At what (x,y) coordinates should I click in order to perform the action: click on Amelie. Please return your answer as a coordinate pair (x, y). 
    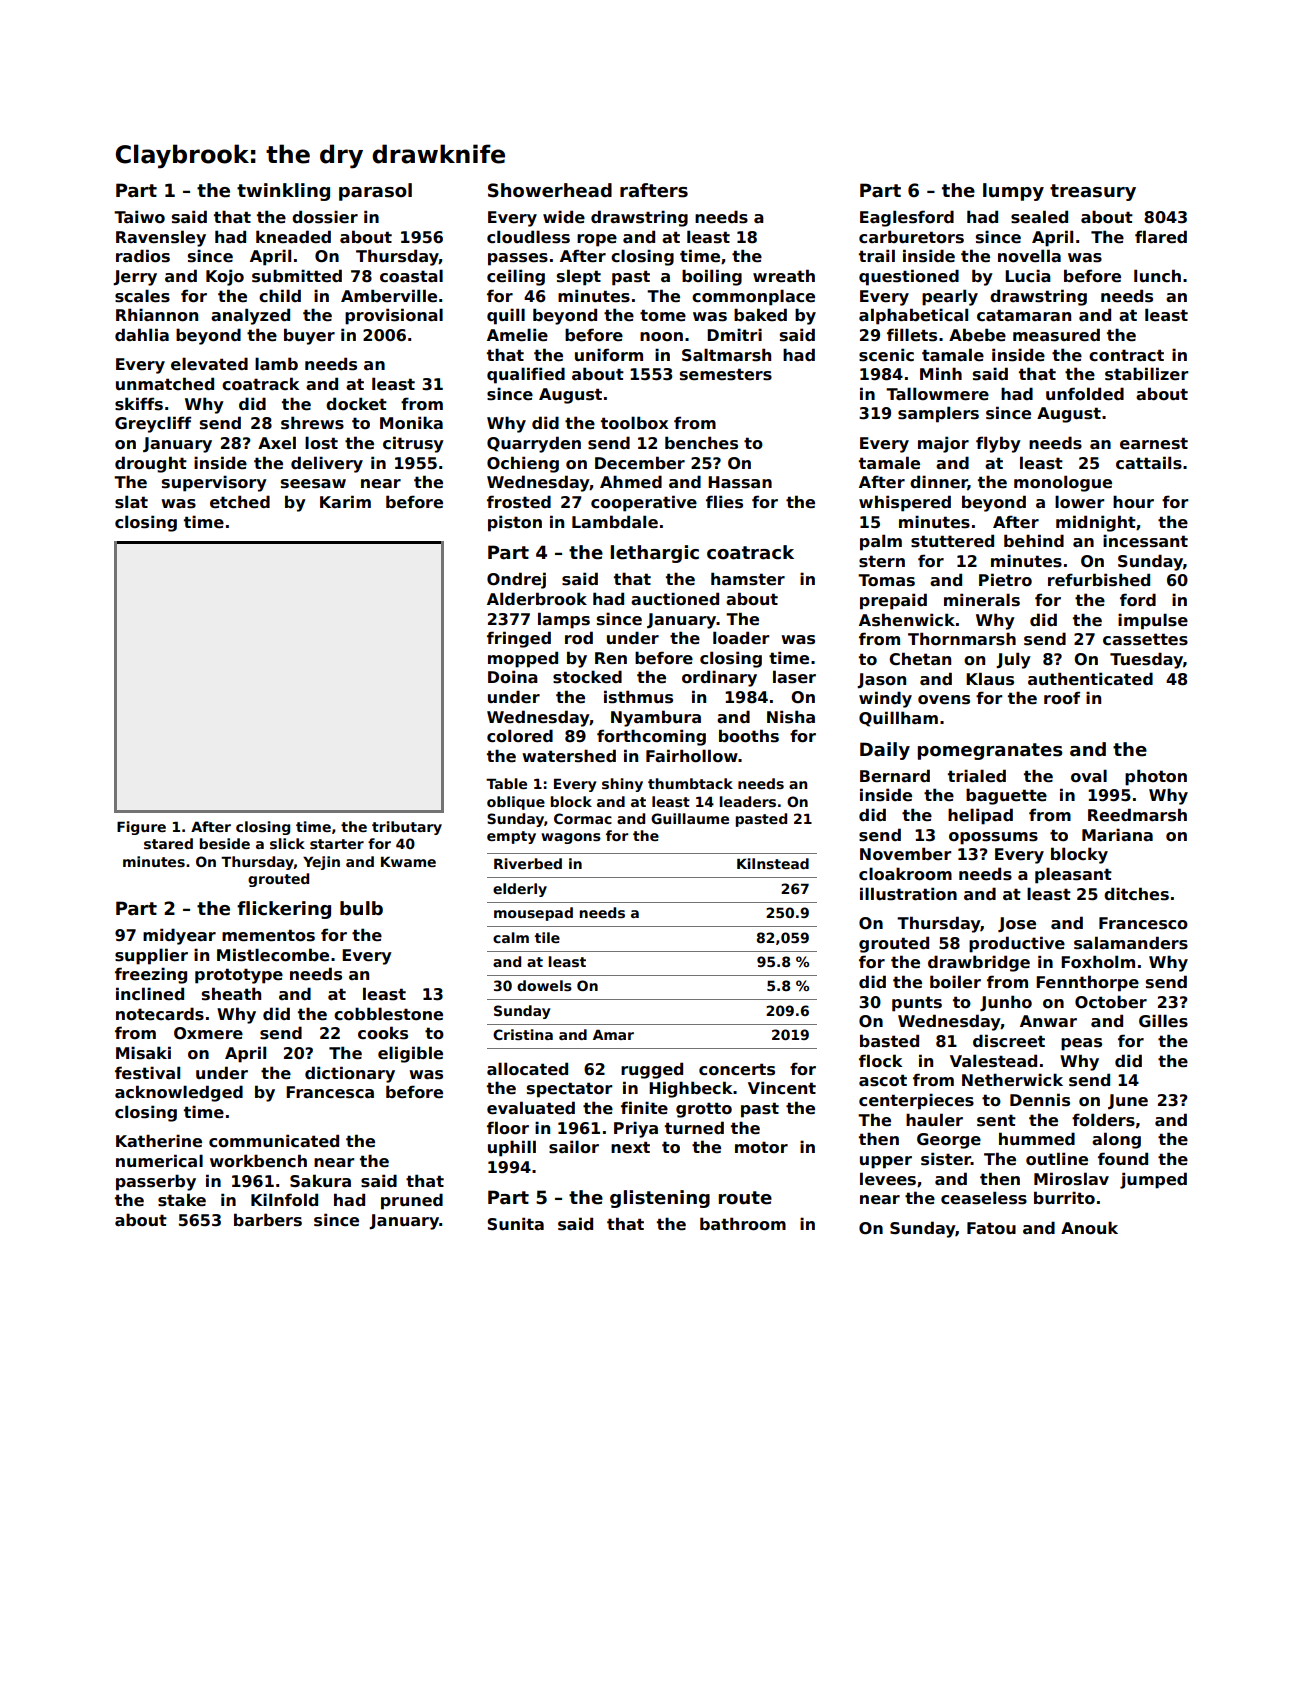
    Looking at the image, I should click on (517, 335).
